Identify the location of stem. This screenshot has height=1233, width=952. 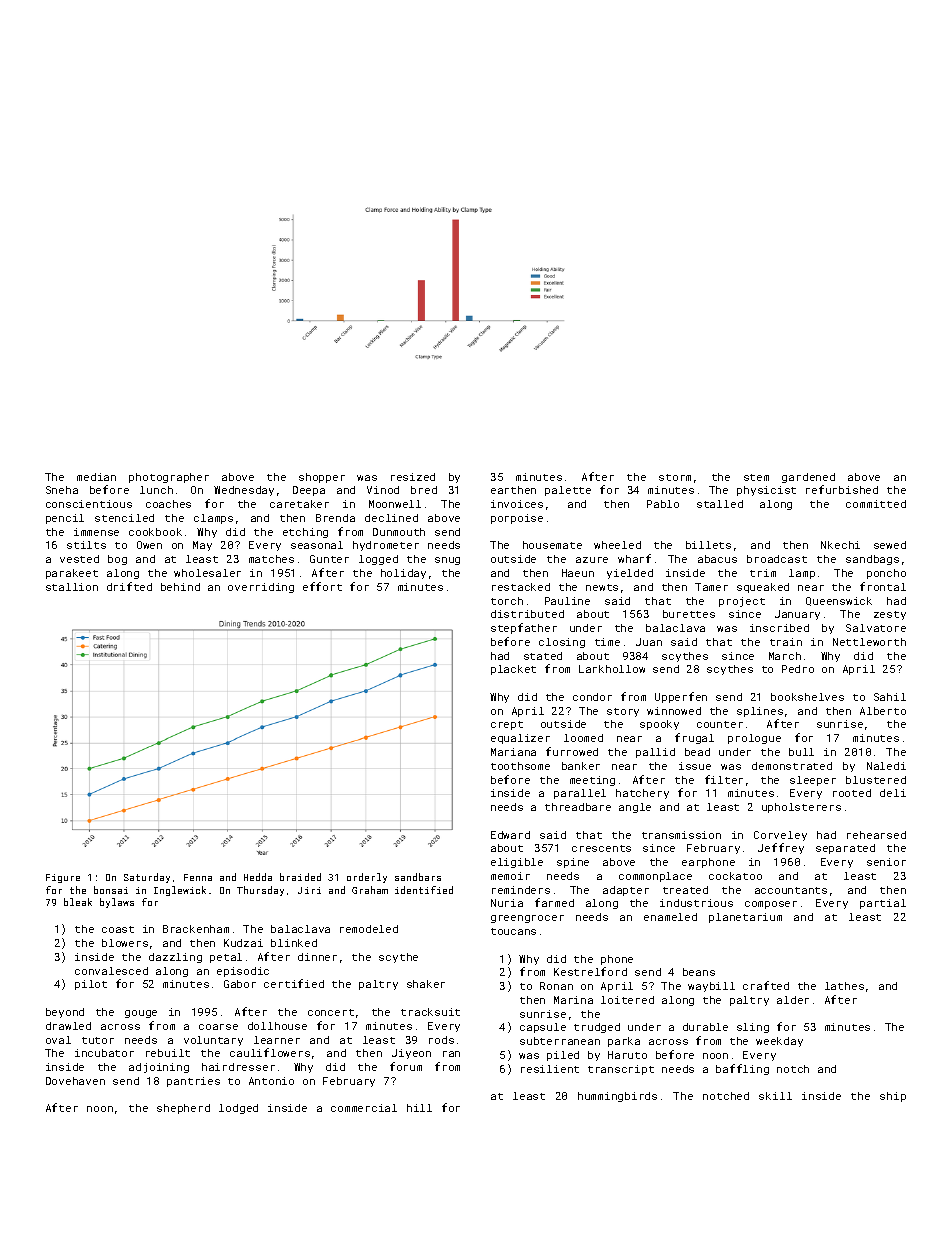
(756, 477).
